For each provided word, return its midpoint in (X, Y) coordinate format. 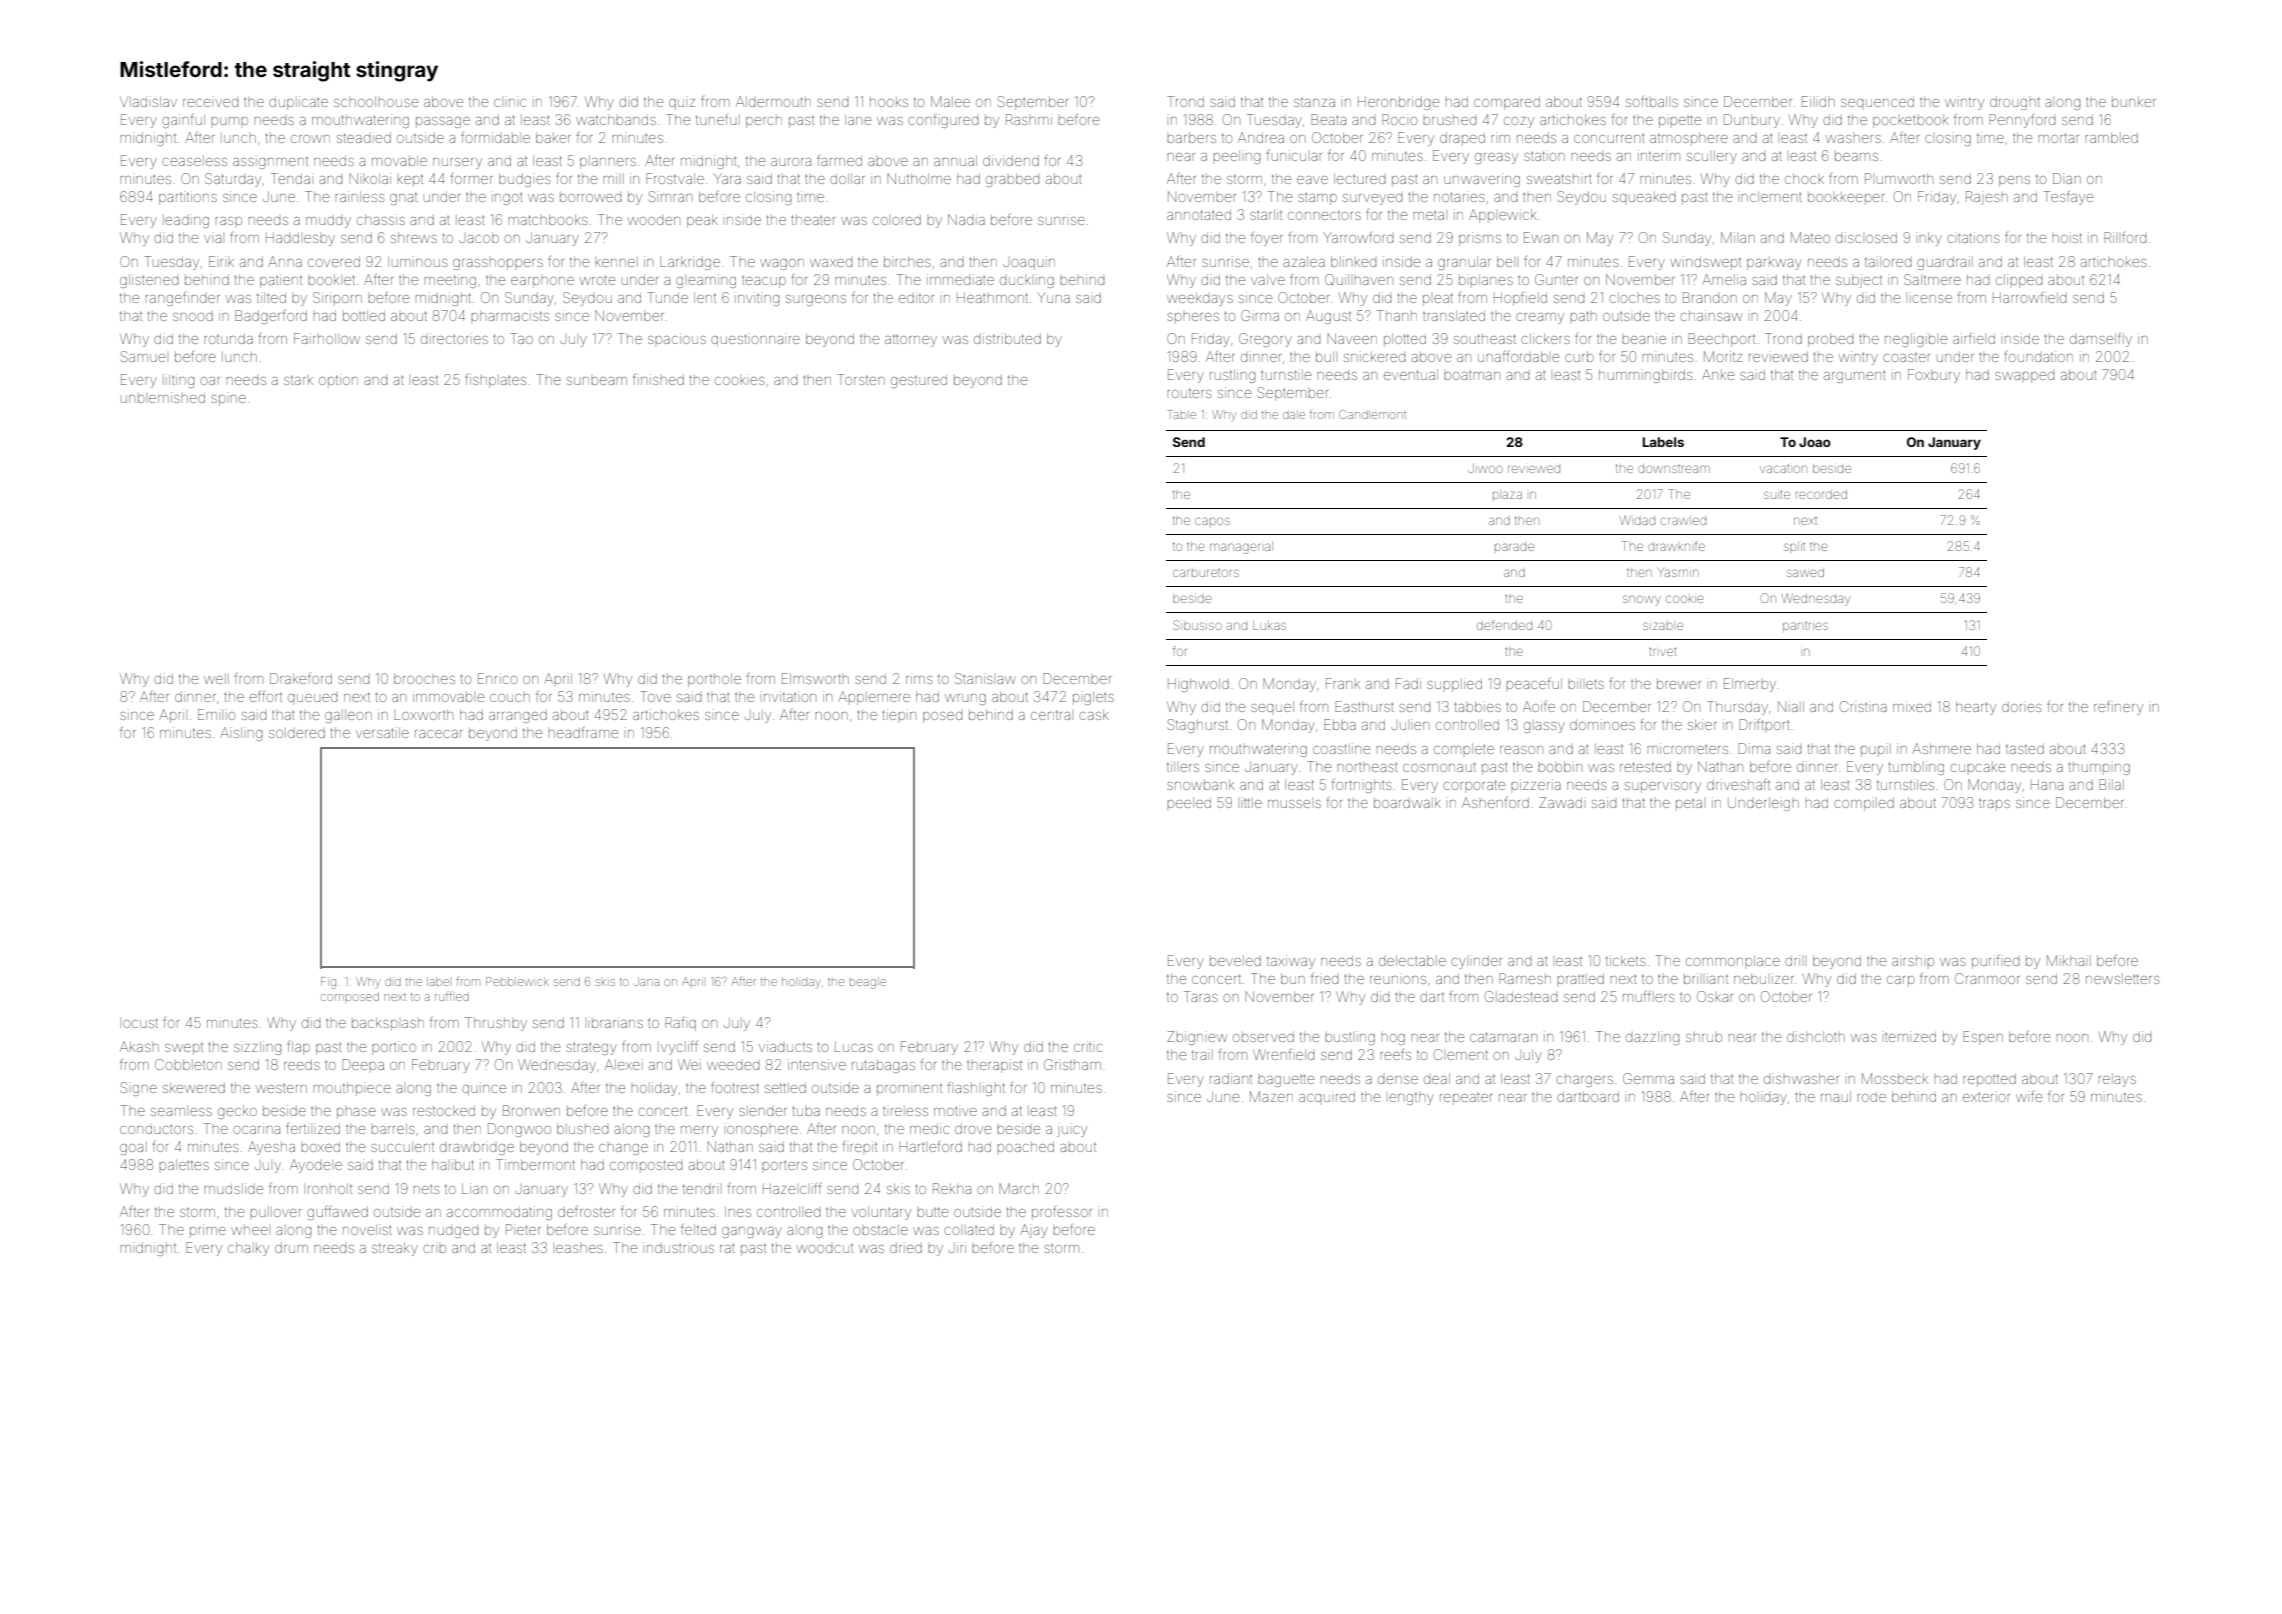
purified (1996, 961)
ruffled (452, 996)
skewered (194, 1087)
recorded (1821, 494)
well (216, 679)
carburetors (1206, 573)
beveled (1235, 961)
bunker (2134, 102)
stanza (1314, 102)
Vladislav (148, 101)
